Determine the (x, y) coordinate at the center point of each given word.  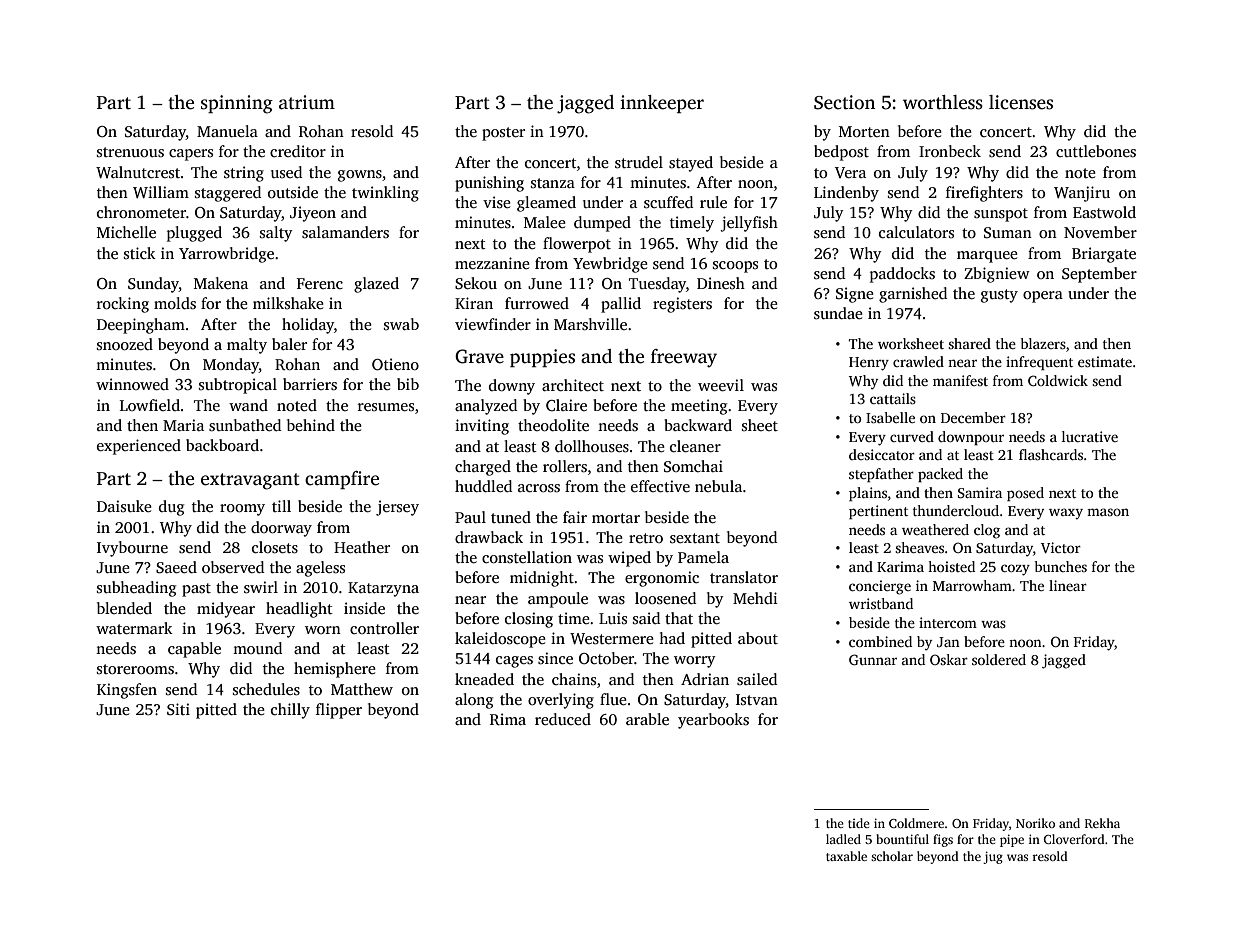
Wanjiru (1082, 194)
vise (497, 202)
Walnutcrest (138, 172)
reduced (563, 719)
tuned (511, 517)
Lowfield (150, 405)
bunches (1061, 566)
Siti (178, 709)
